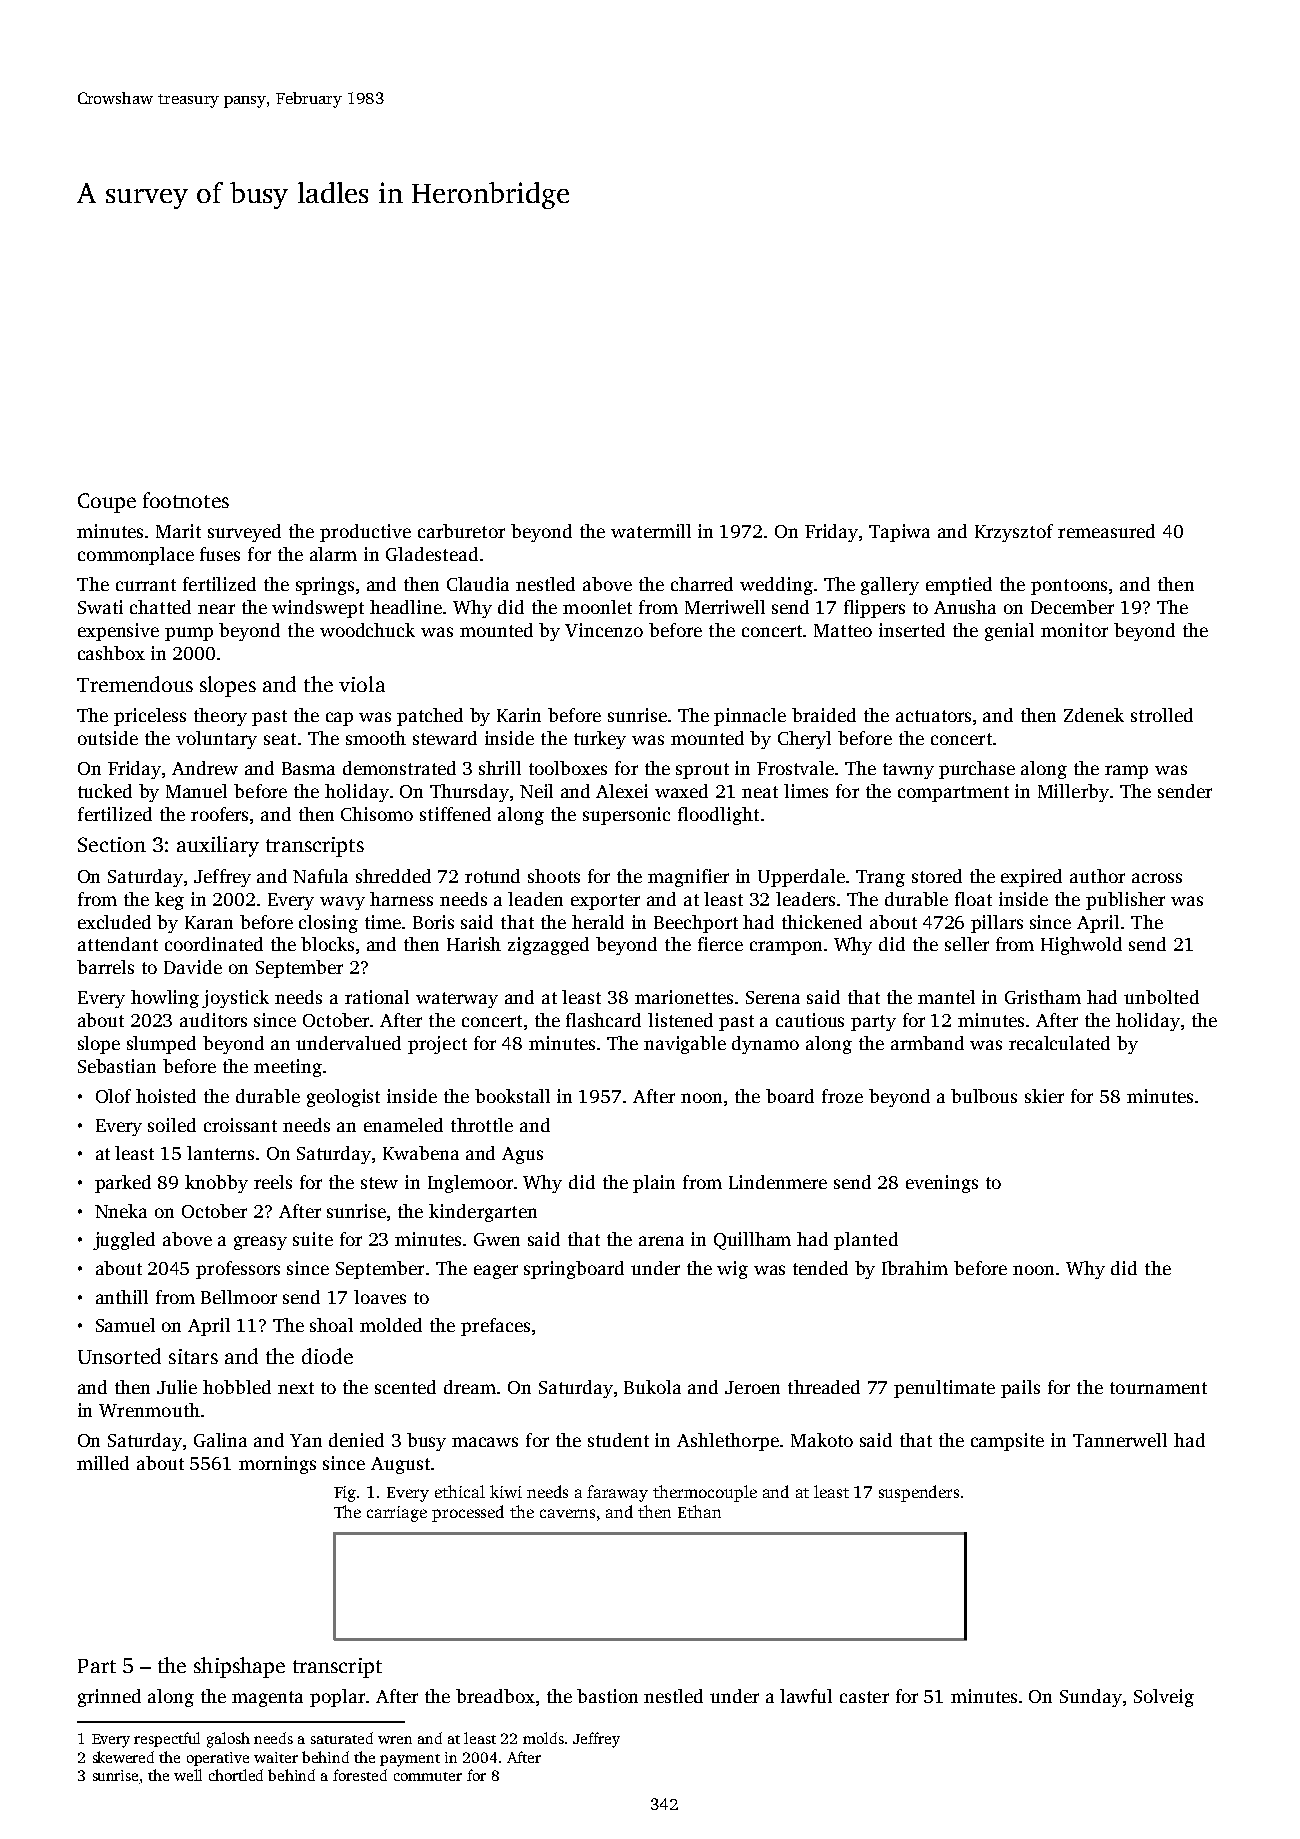 The height and width of the screenshot is (1839, 1300). I want to click on pillars, so click(997, 924).
